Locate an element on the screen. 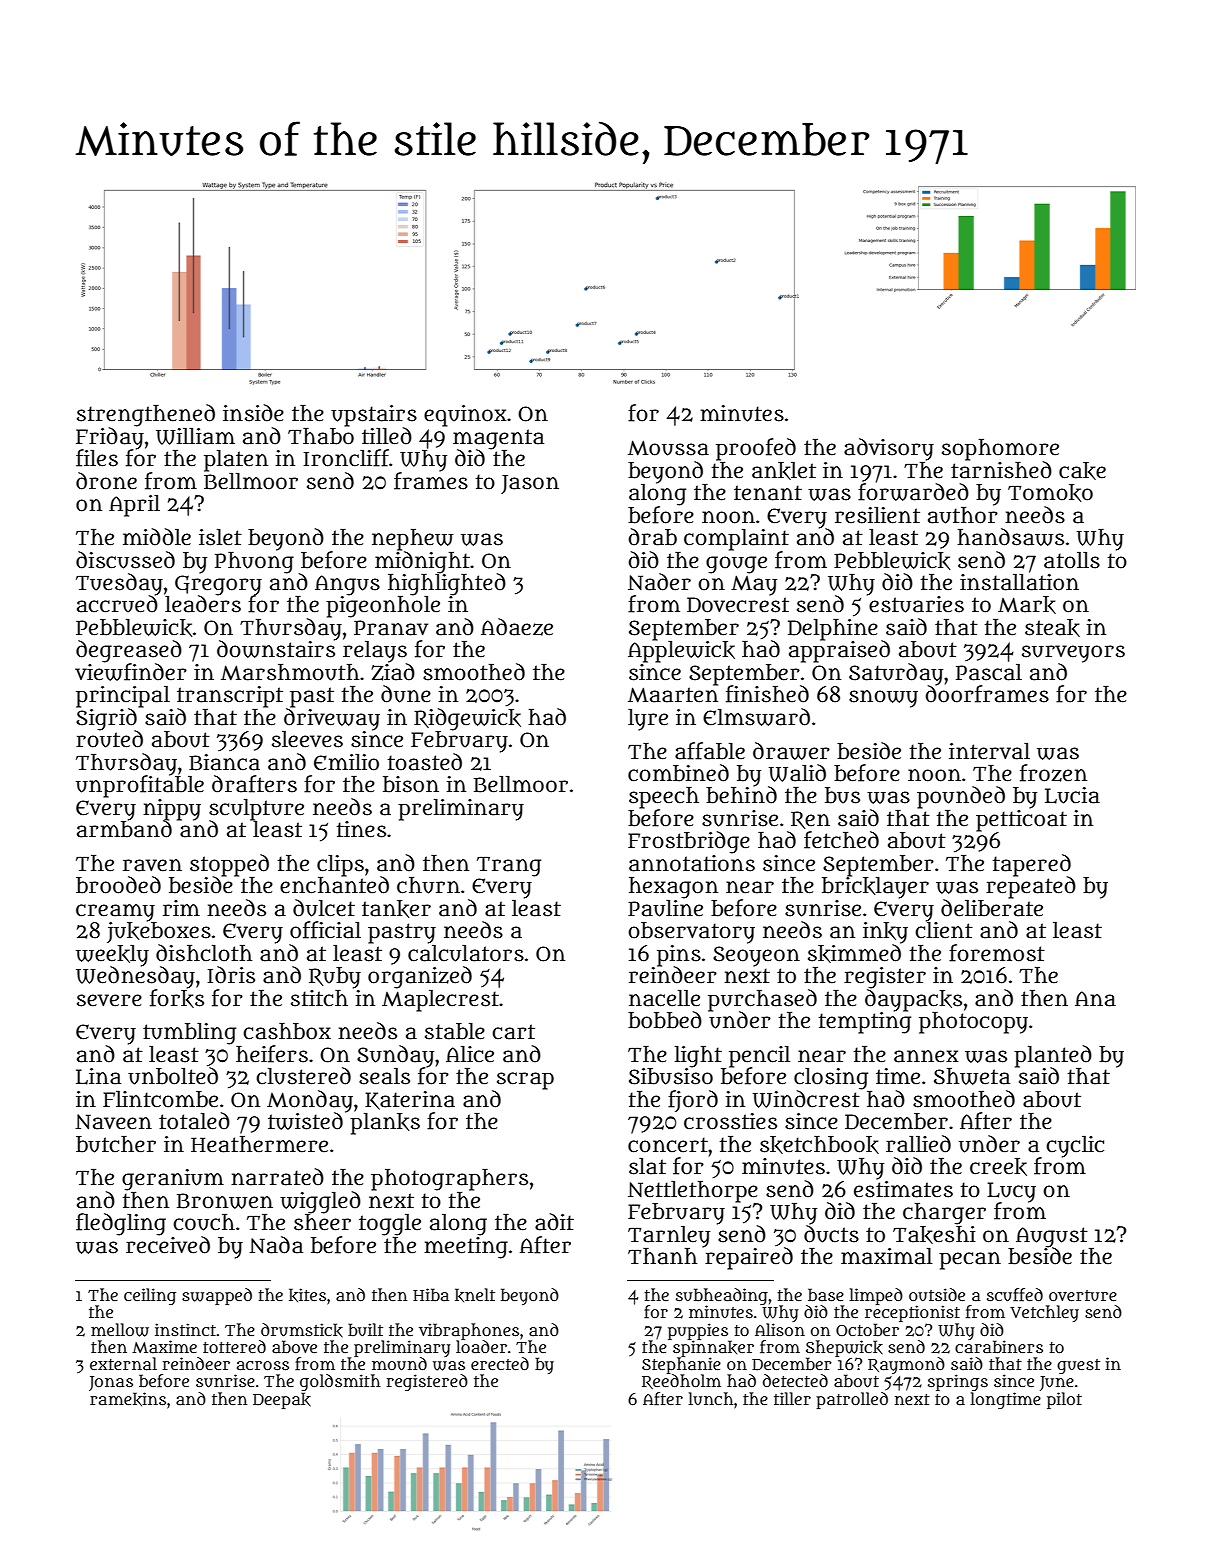 This screenshot has width=1205, height=1560. erected is located at coordinates (500, 1363).
